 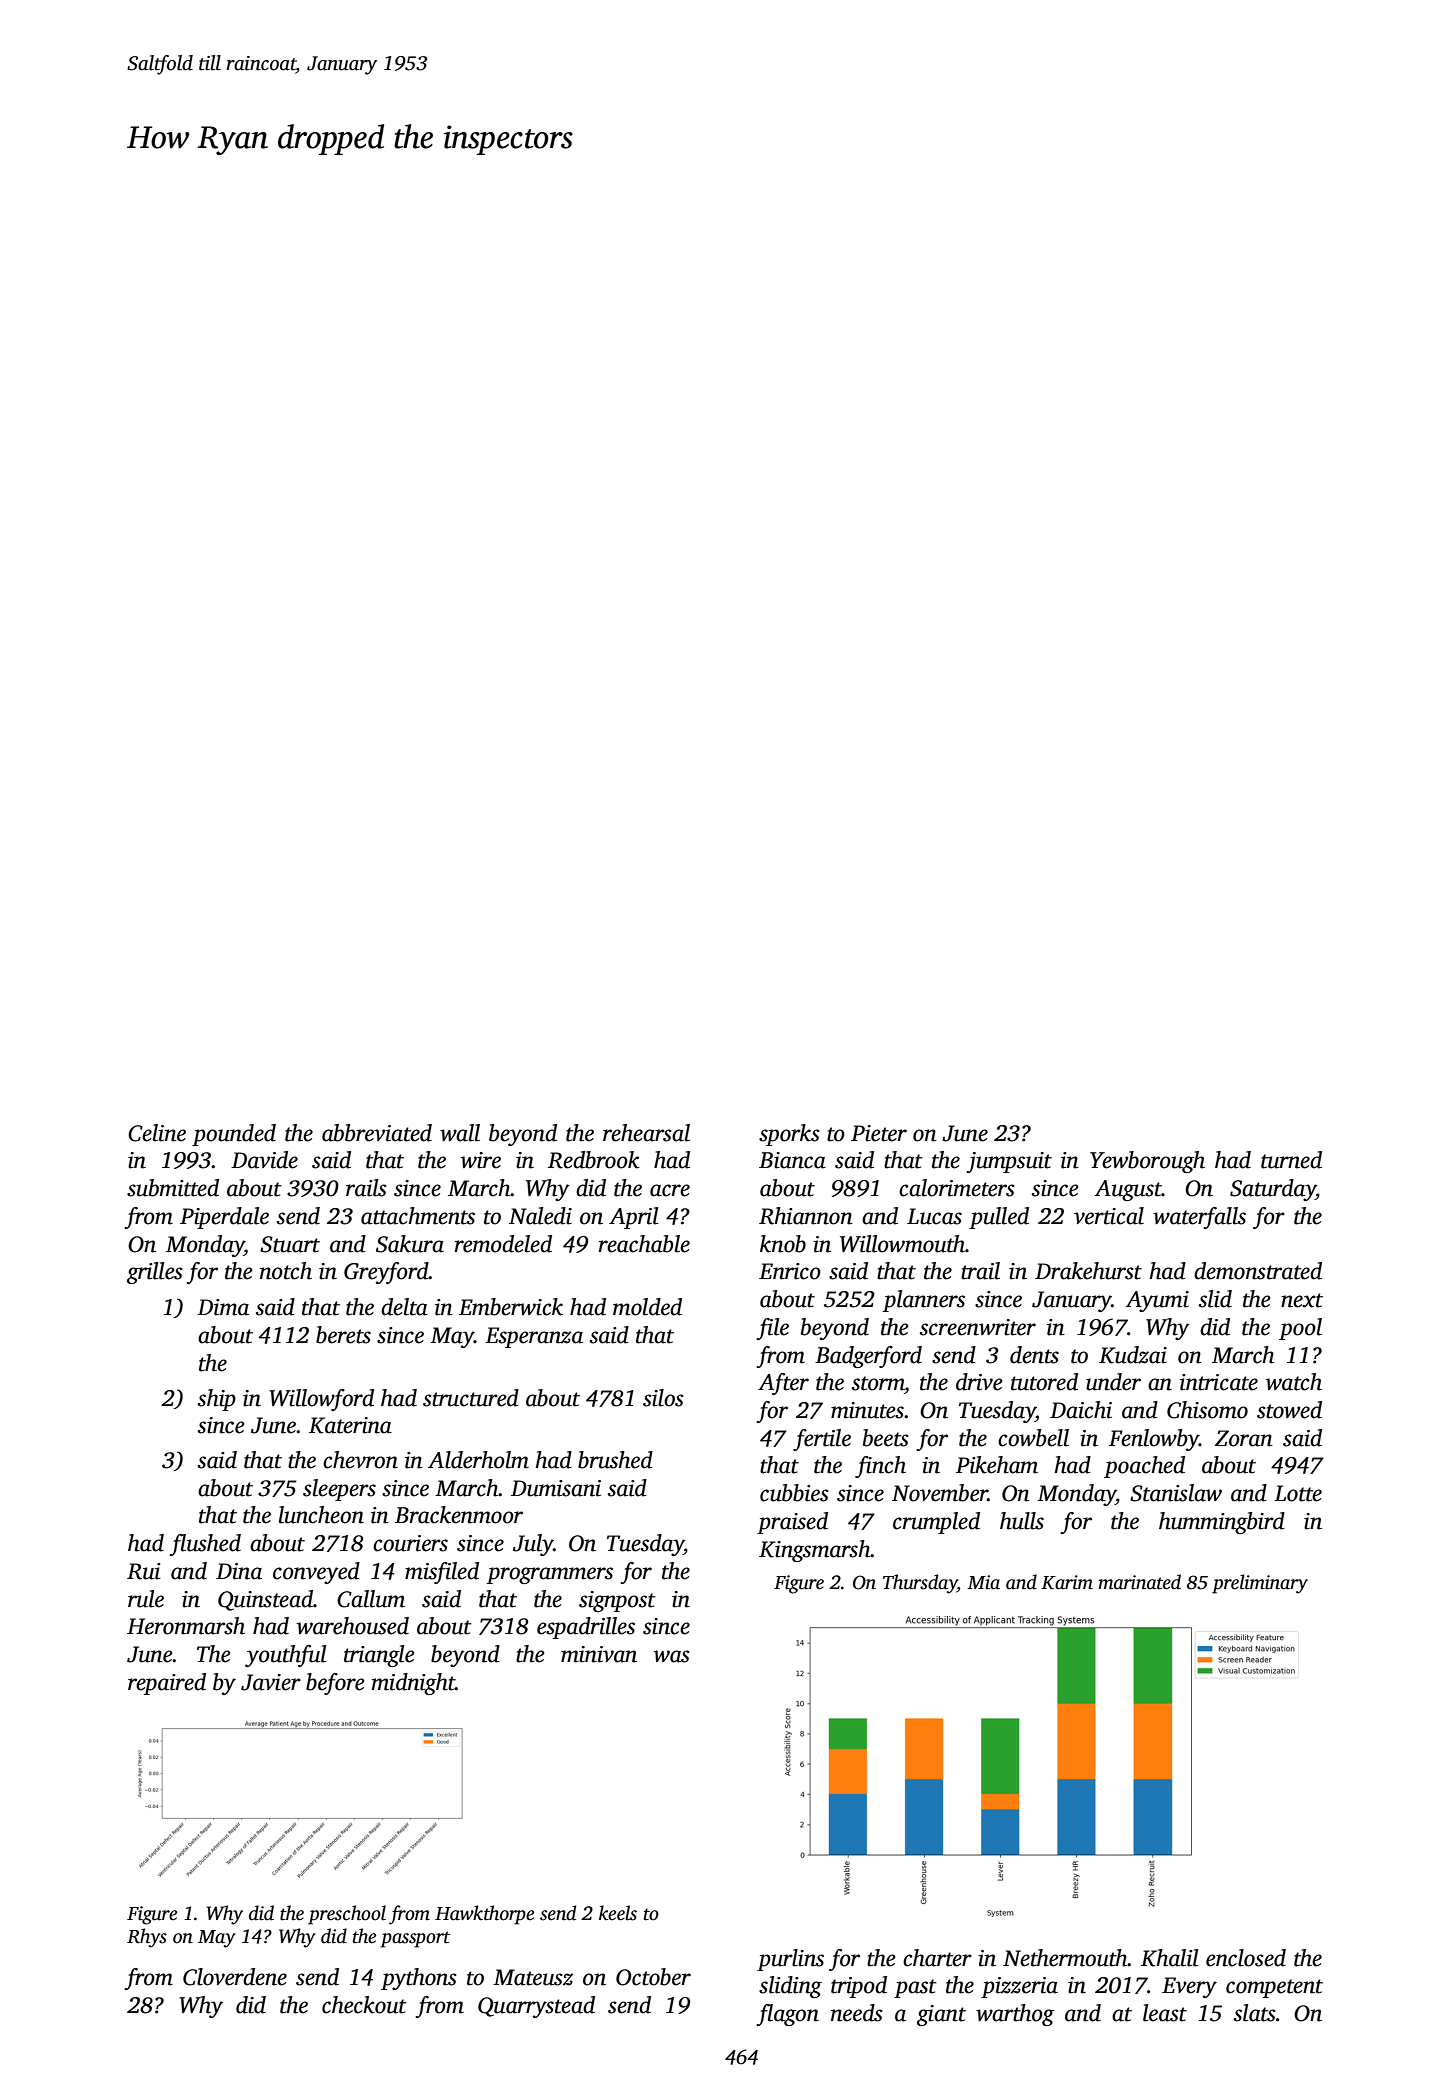 I want to click on intricate, so click(x=1219, y=1382).
